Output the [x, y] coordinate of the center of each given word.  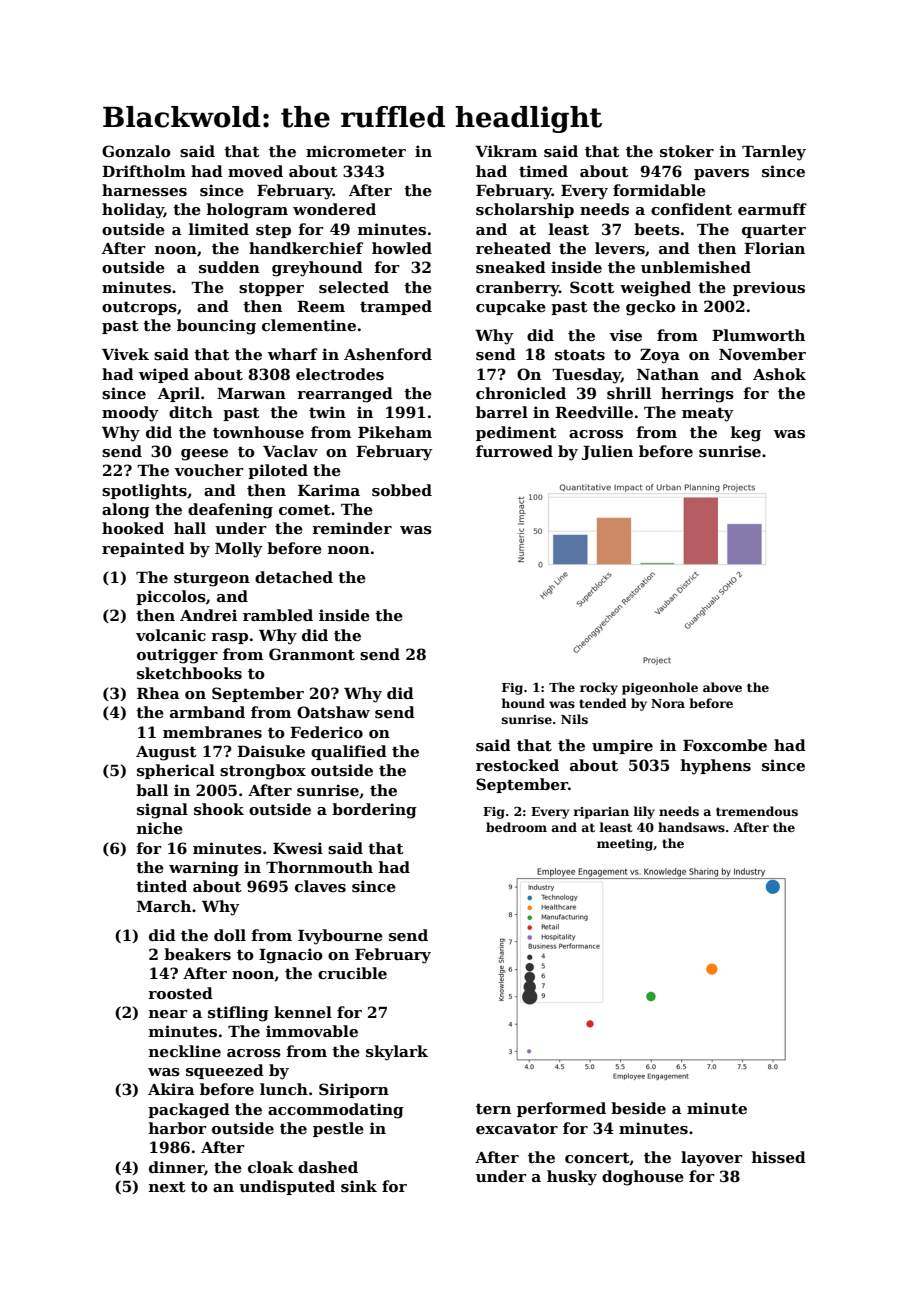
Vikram [506, 151]
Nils [574, 719]
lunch [284, 1089]
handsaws [691, 827]
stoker [687, 151]
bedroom [516, 827]
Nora [668, 703]
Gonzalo [136, 151]
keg [746, 434]
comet [305, 509]
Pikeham [395, 432]
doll [230, 935]
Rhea [158, 693]
